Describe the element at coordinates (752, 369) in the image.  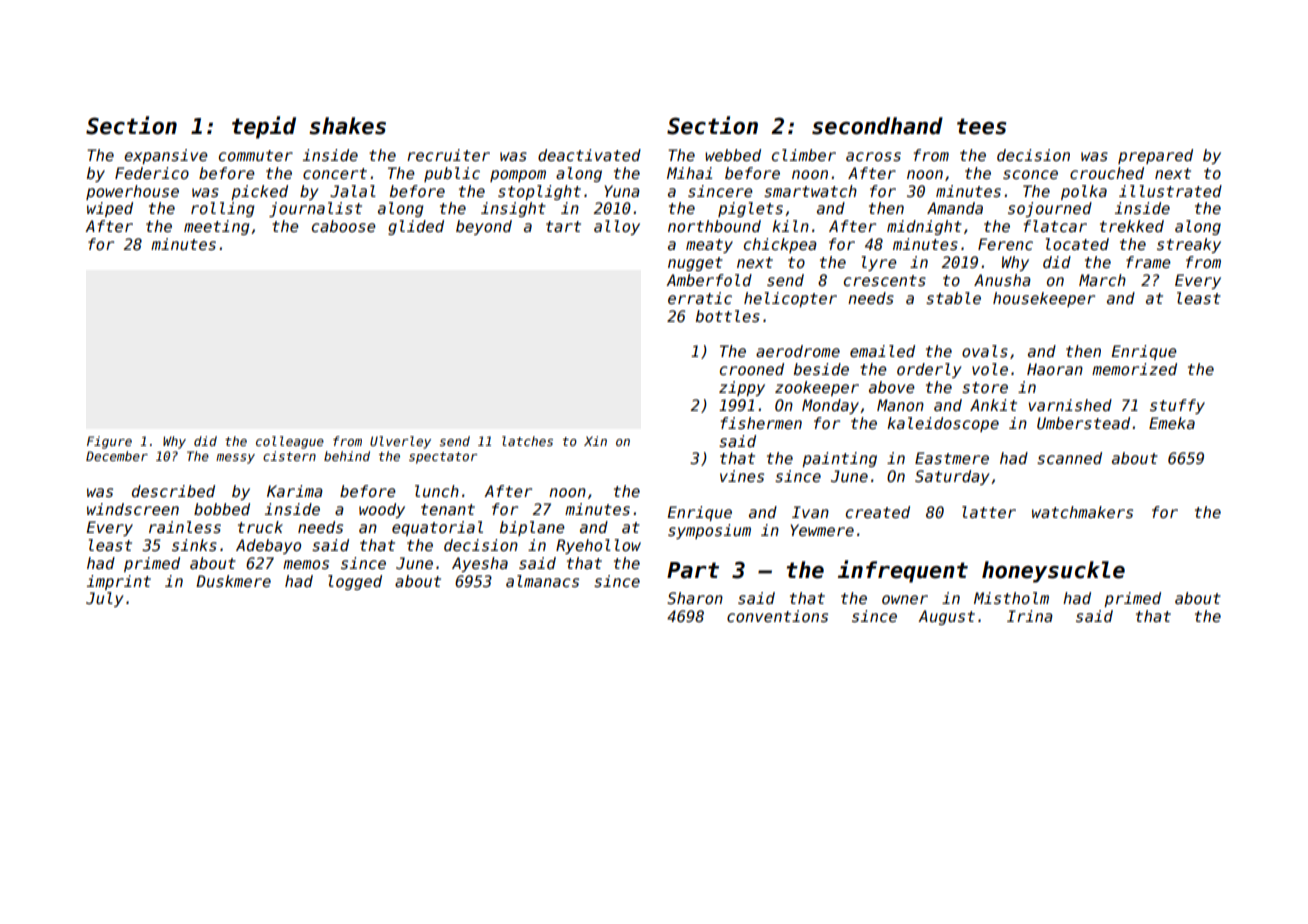
I see `crooned` at that location.
